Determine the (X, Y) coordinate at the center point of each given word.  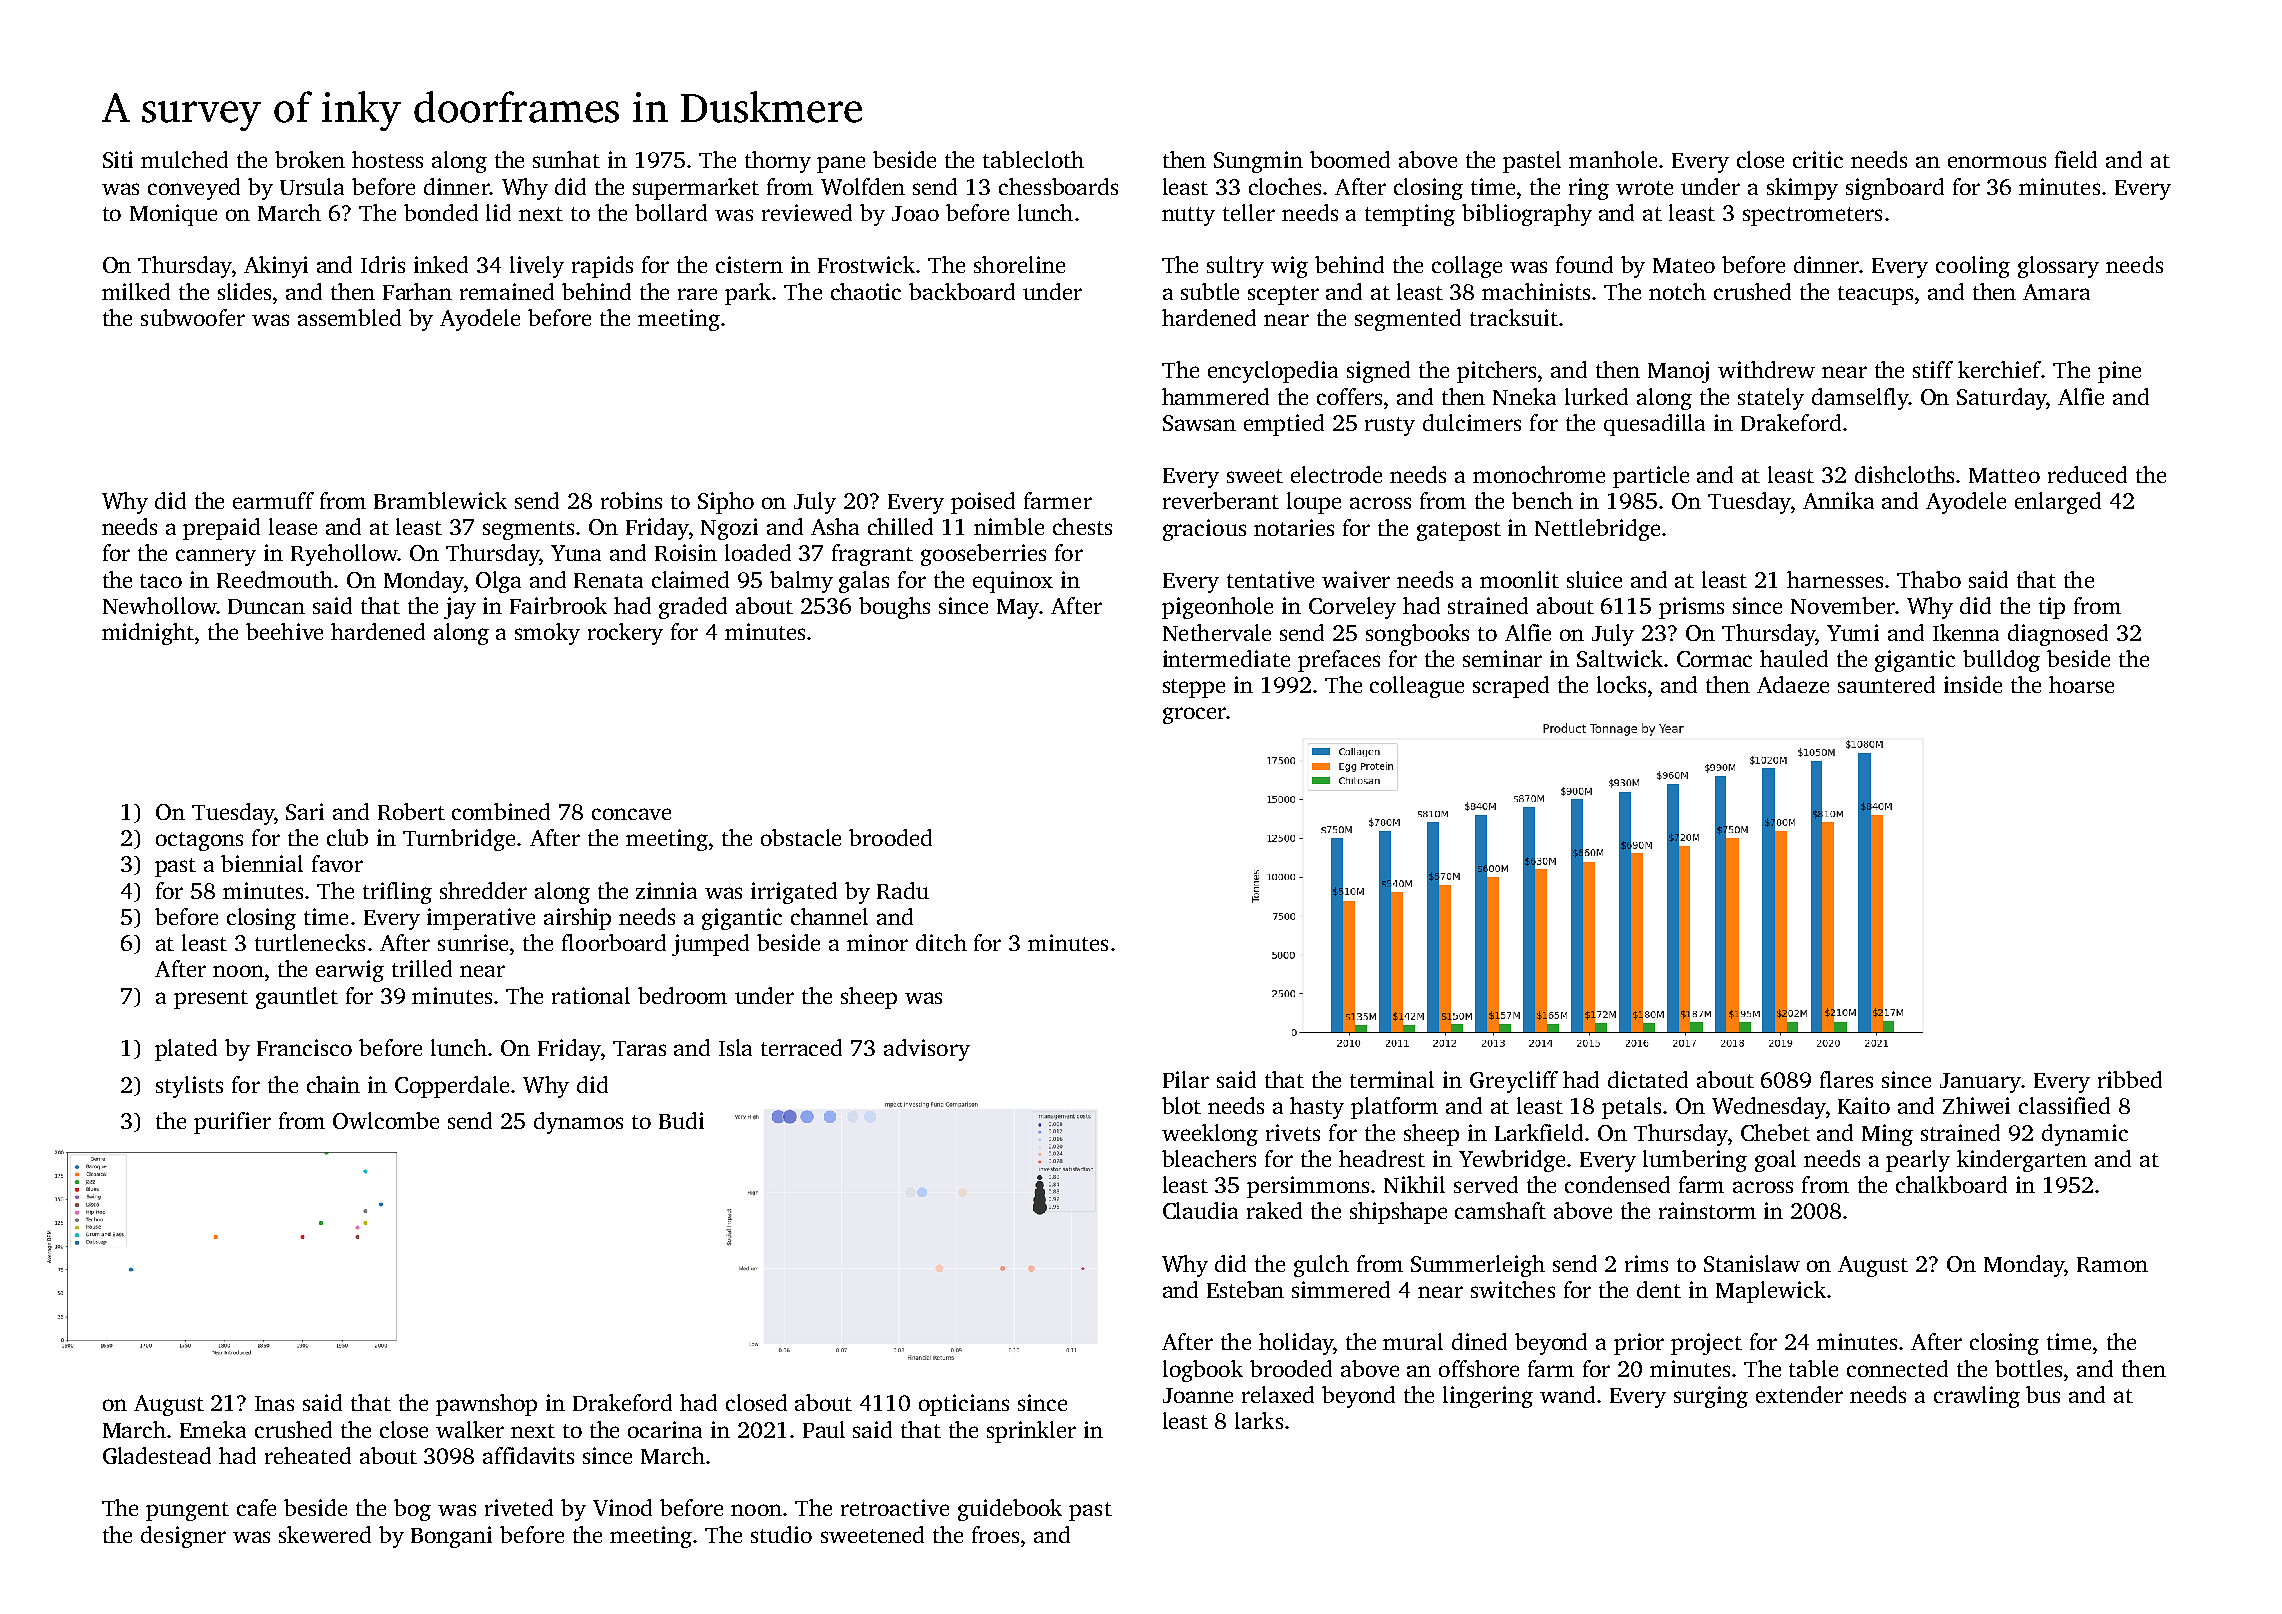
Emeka (213, 1429)
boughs (894, 608)
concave (631, 814)
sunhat (566, 159)
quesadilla (1654, 425)
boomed (1350, 159)
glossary (2058, 267)
